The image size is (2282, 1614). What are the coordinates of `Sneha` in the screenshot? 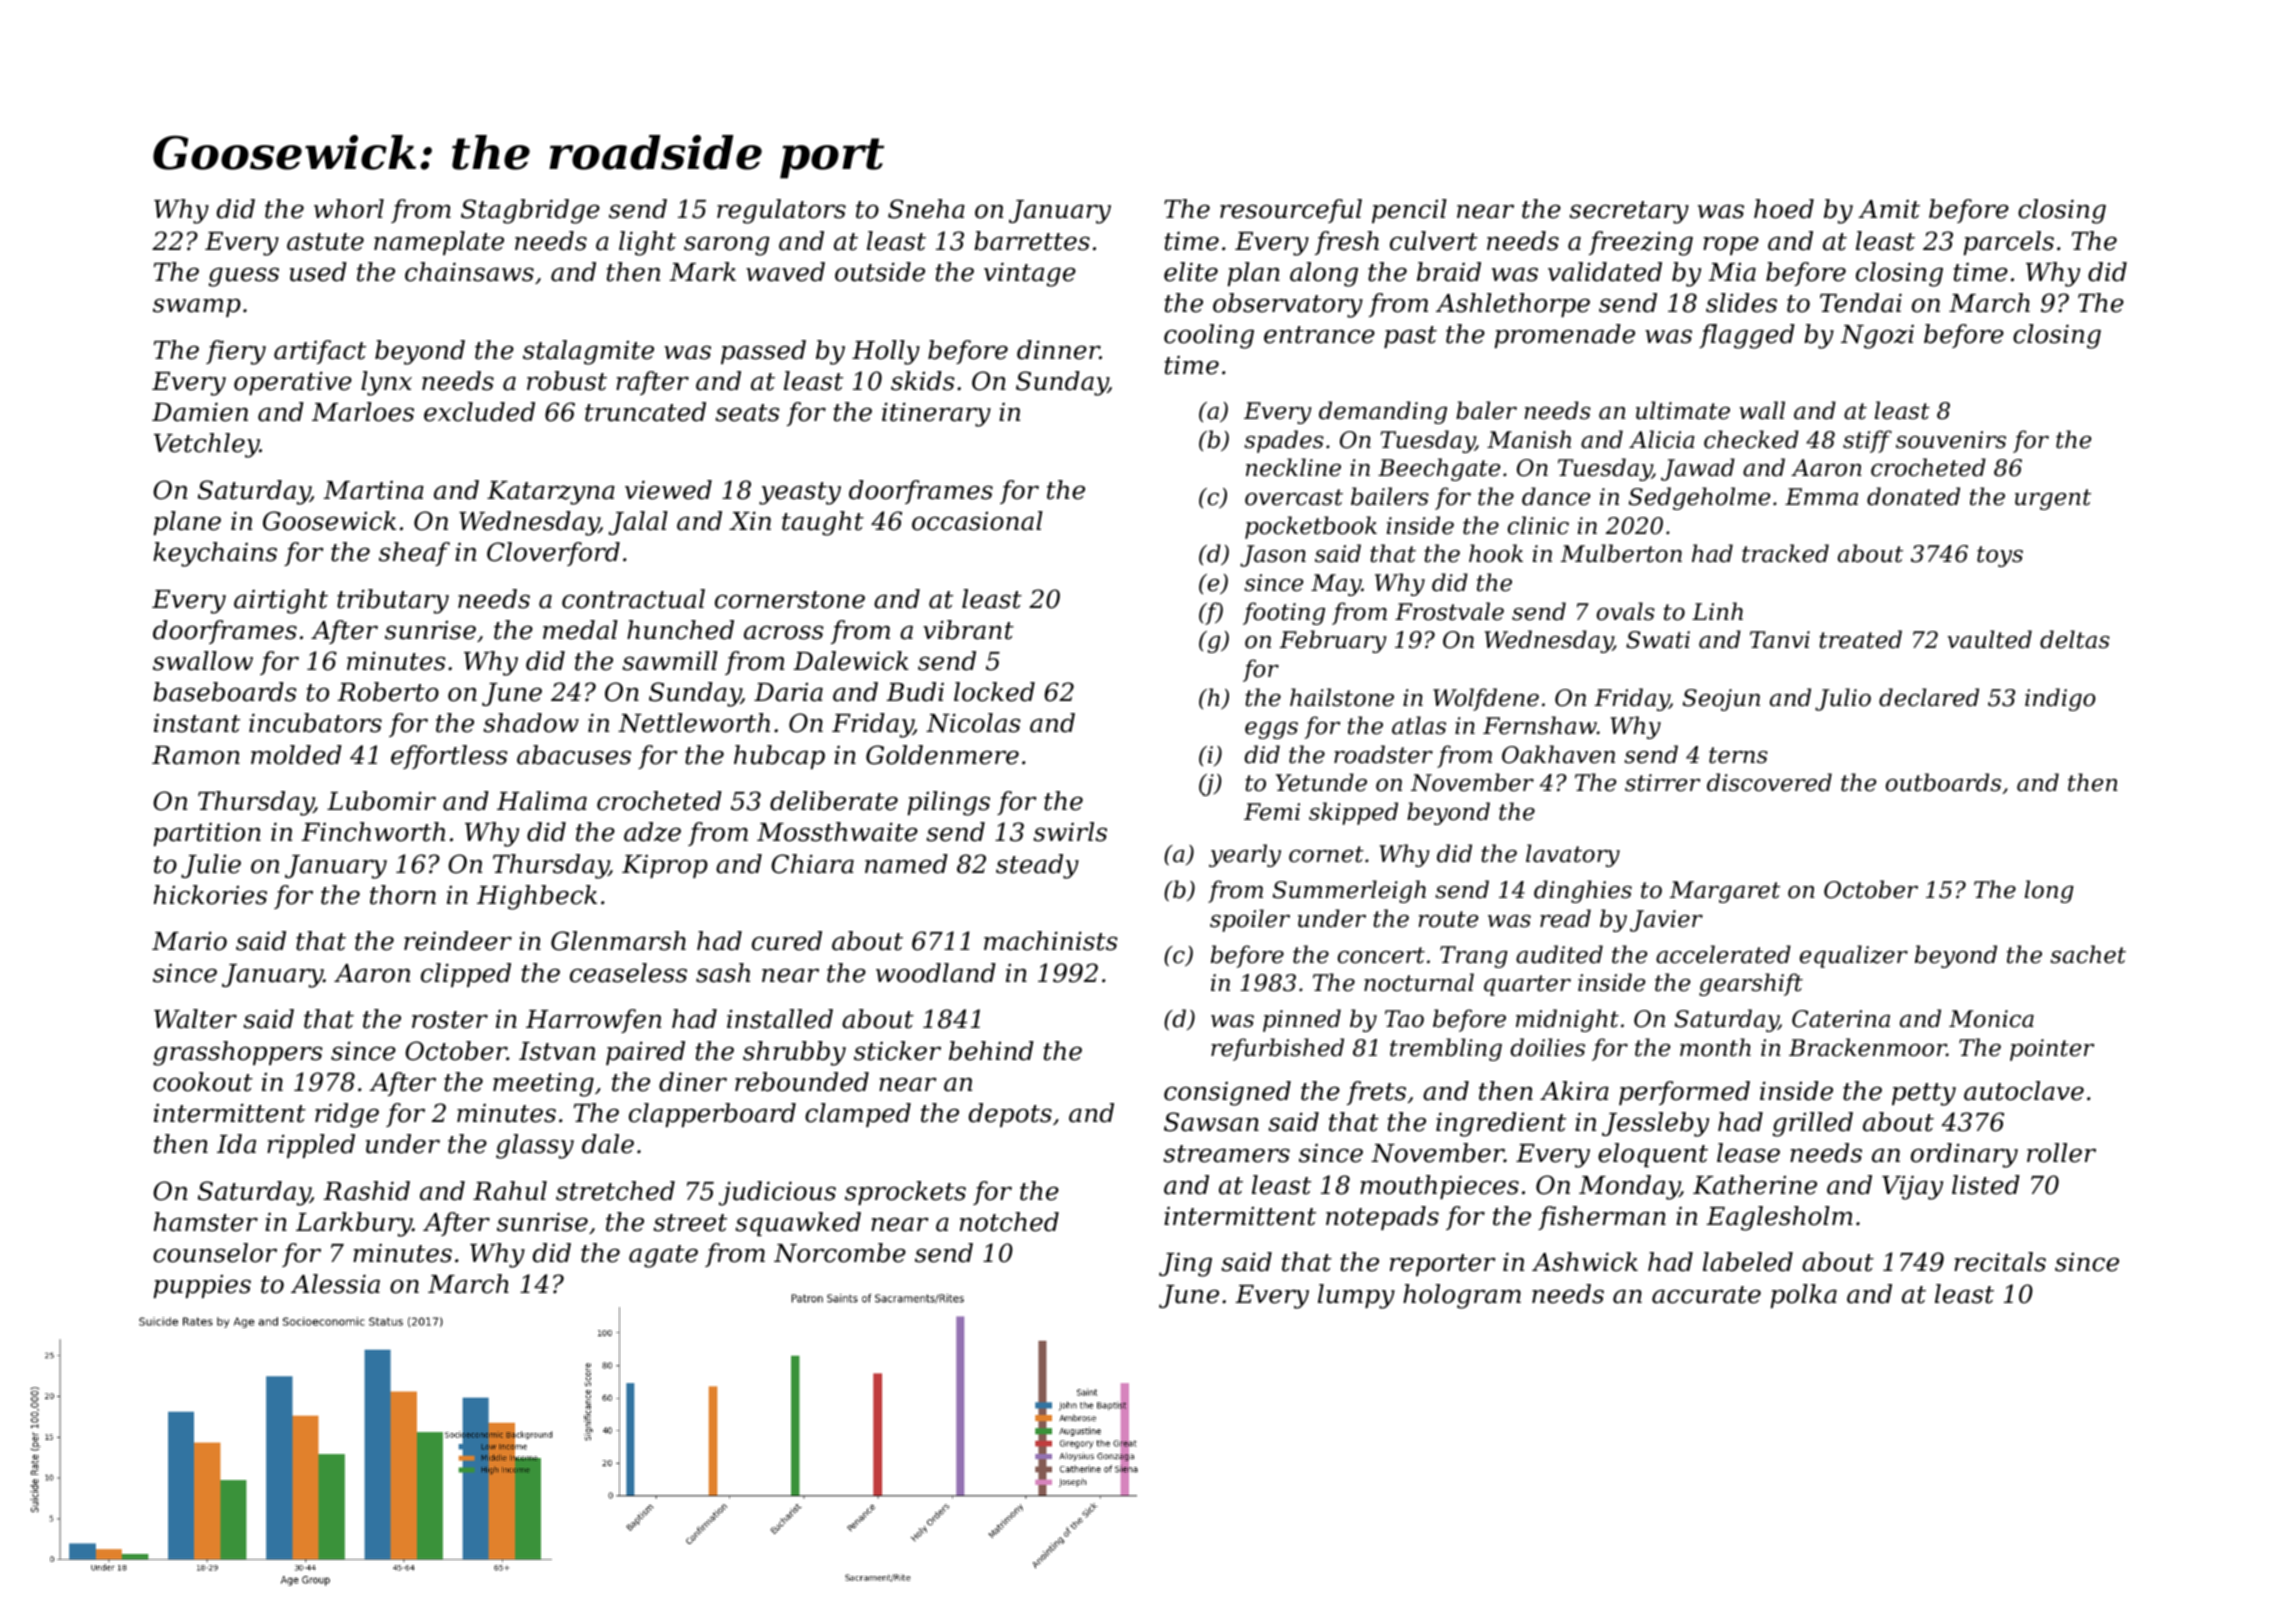 It's located at (926, 209).
